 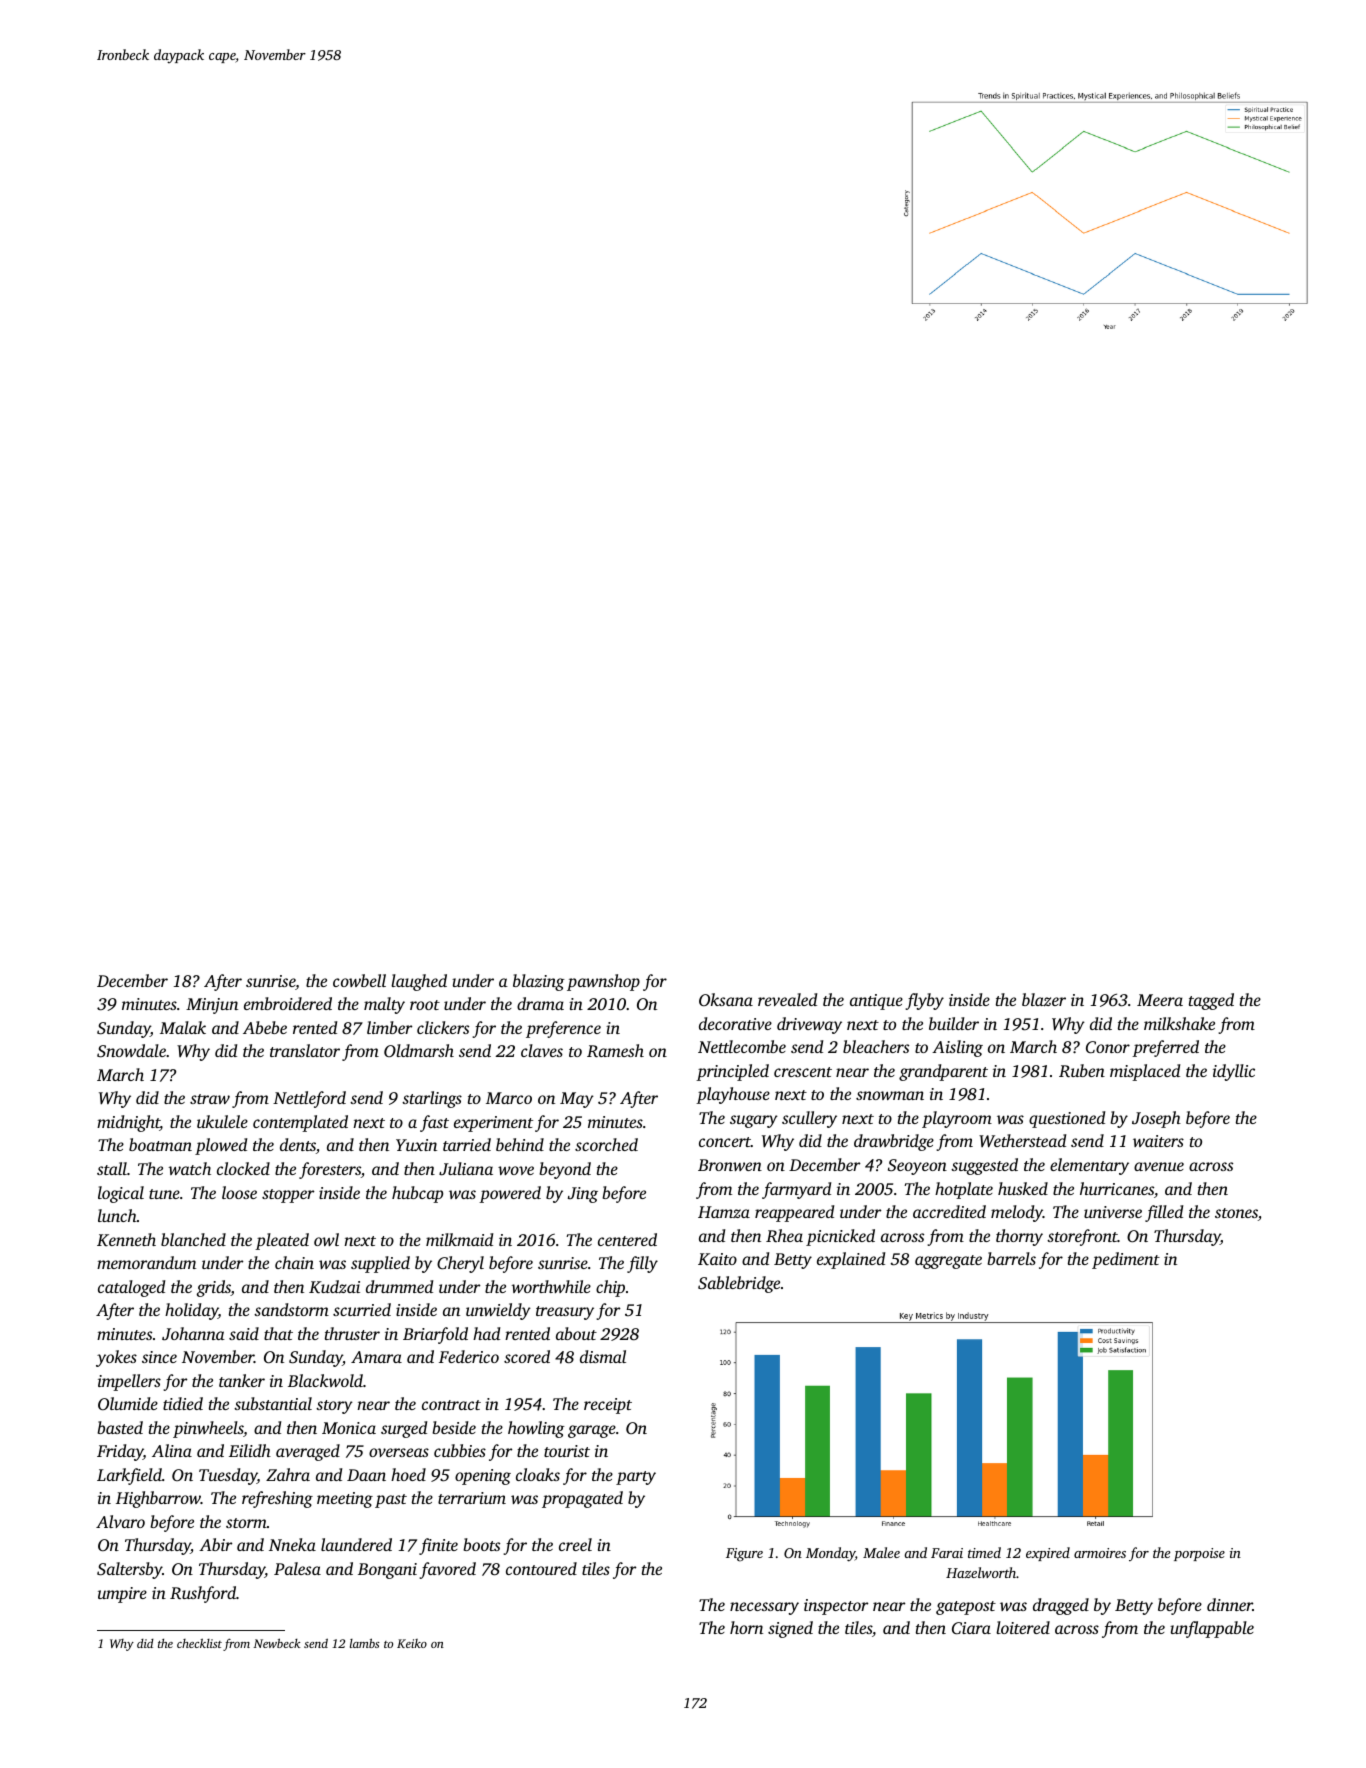 What do you see at coordinates (1082, 1237) in the page?
I see `storefront` at bounding box center [1082, 1237].
